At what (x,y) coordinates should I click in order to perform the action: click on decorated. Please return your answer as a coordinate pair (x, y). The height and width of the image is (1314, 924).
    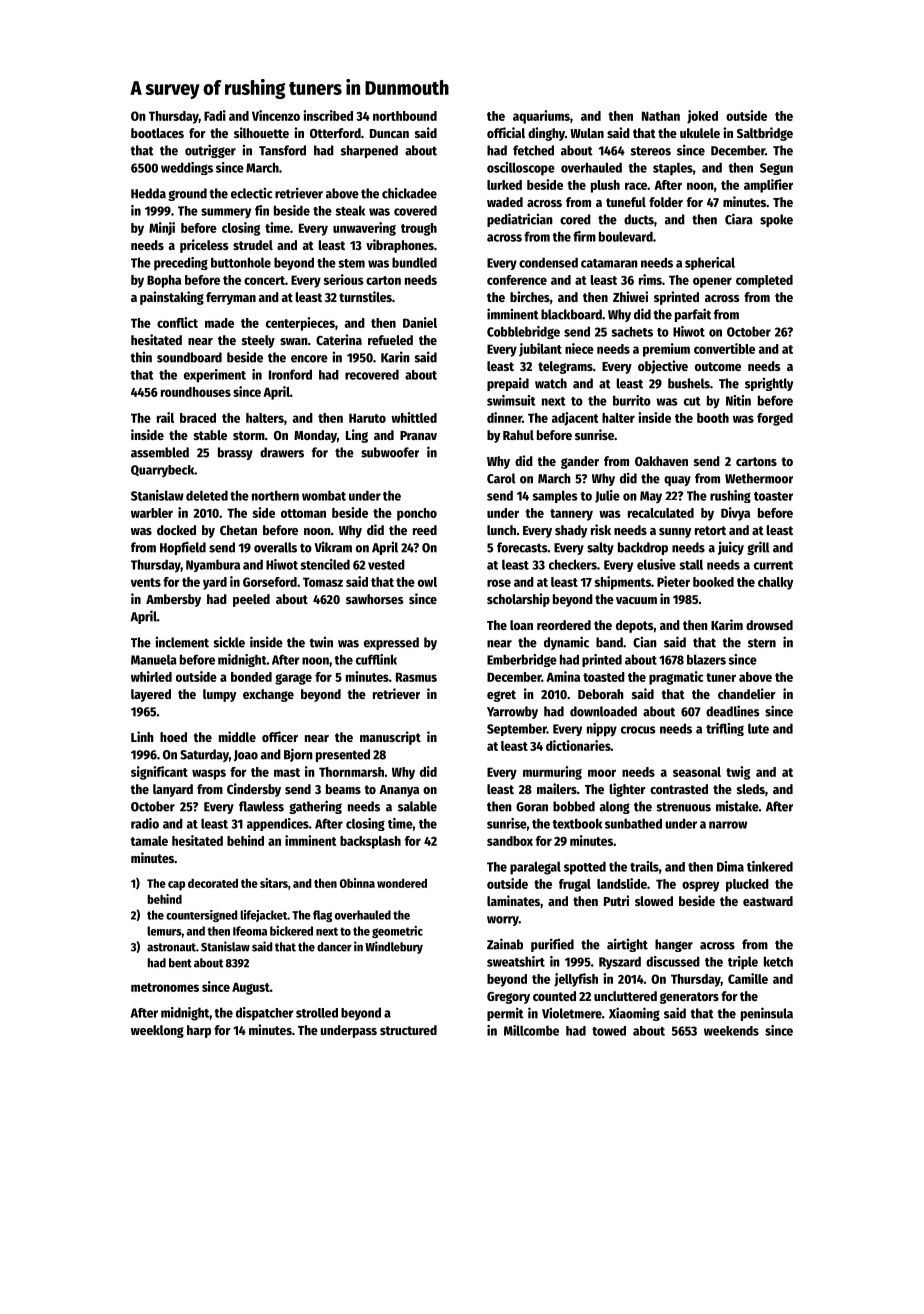
    Looking at the image, I should click on (213, 883).
